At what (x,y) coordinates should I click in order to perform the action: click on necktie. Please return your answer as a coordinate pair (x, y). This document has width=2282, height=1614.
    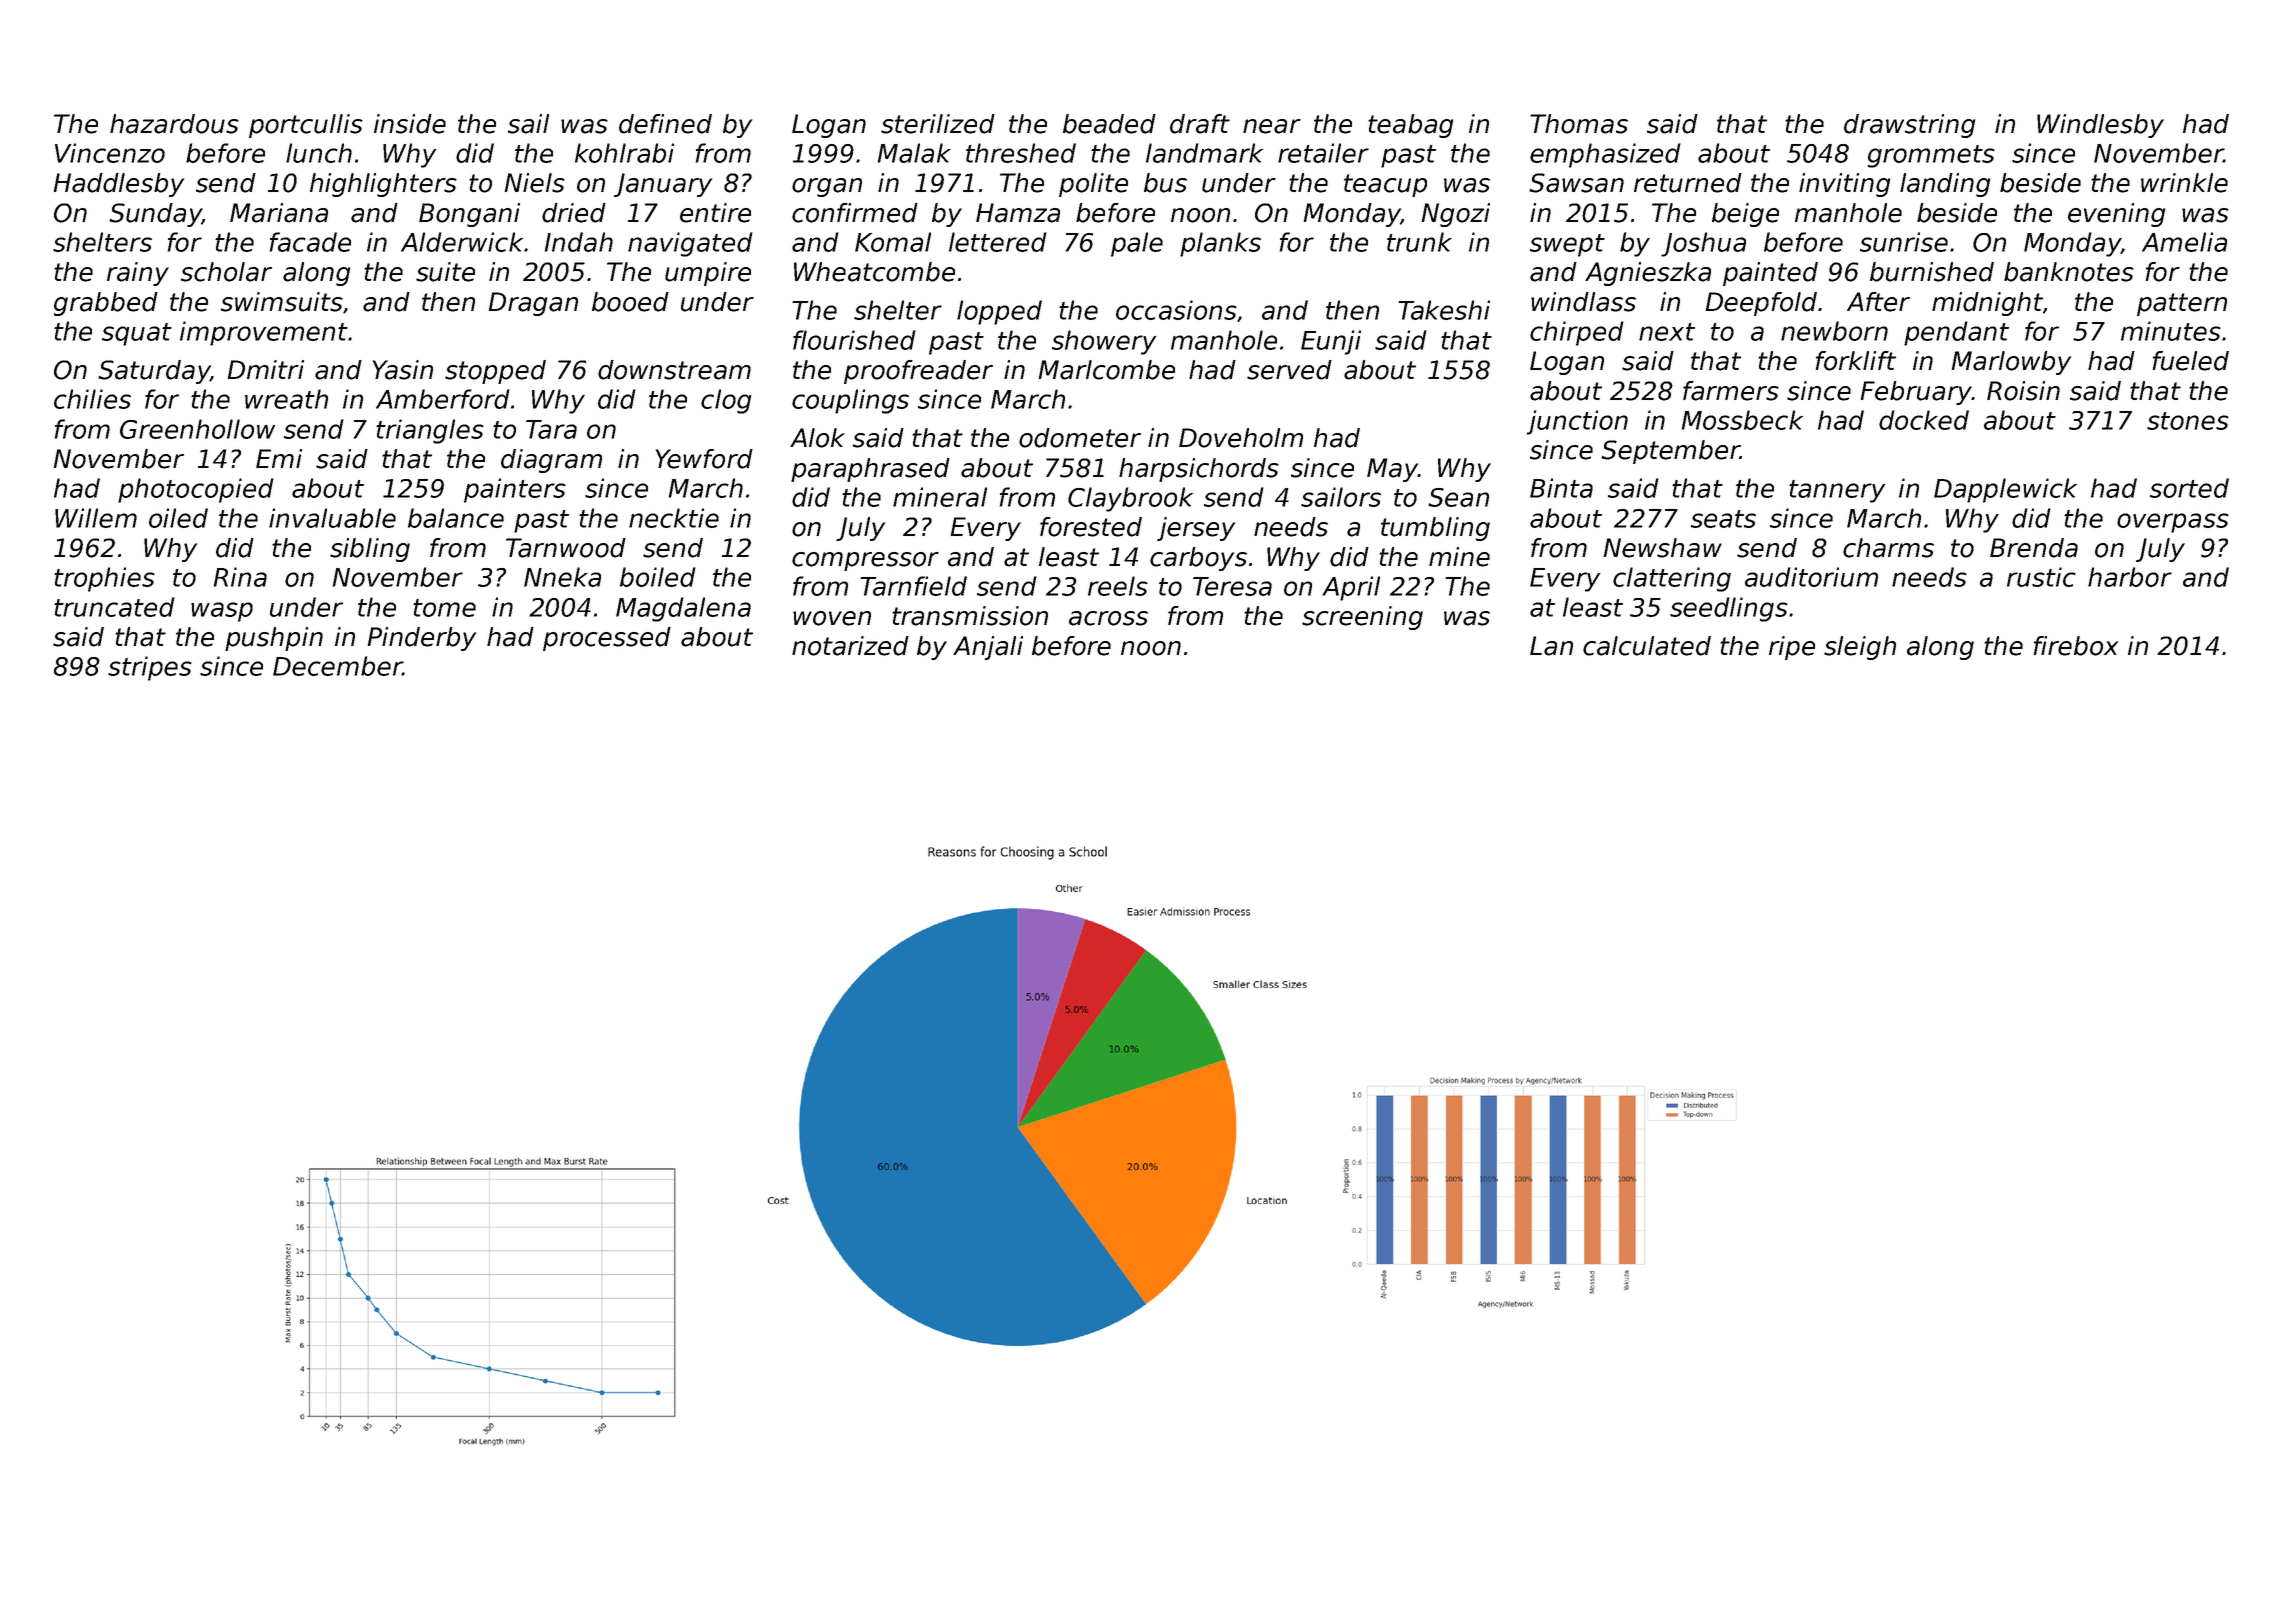
    Looking at the image, I should click on (674, 518).
